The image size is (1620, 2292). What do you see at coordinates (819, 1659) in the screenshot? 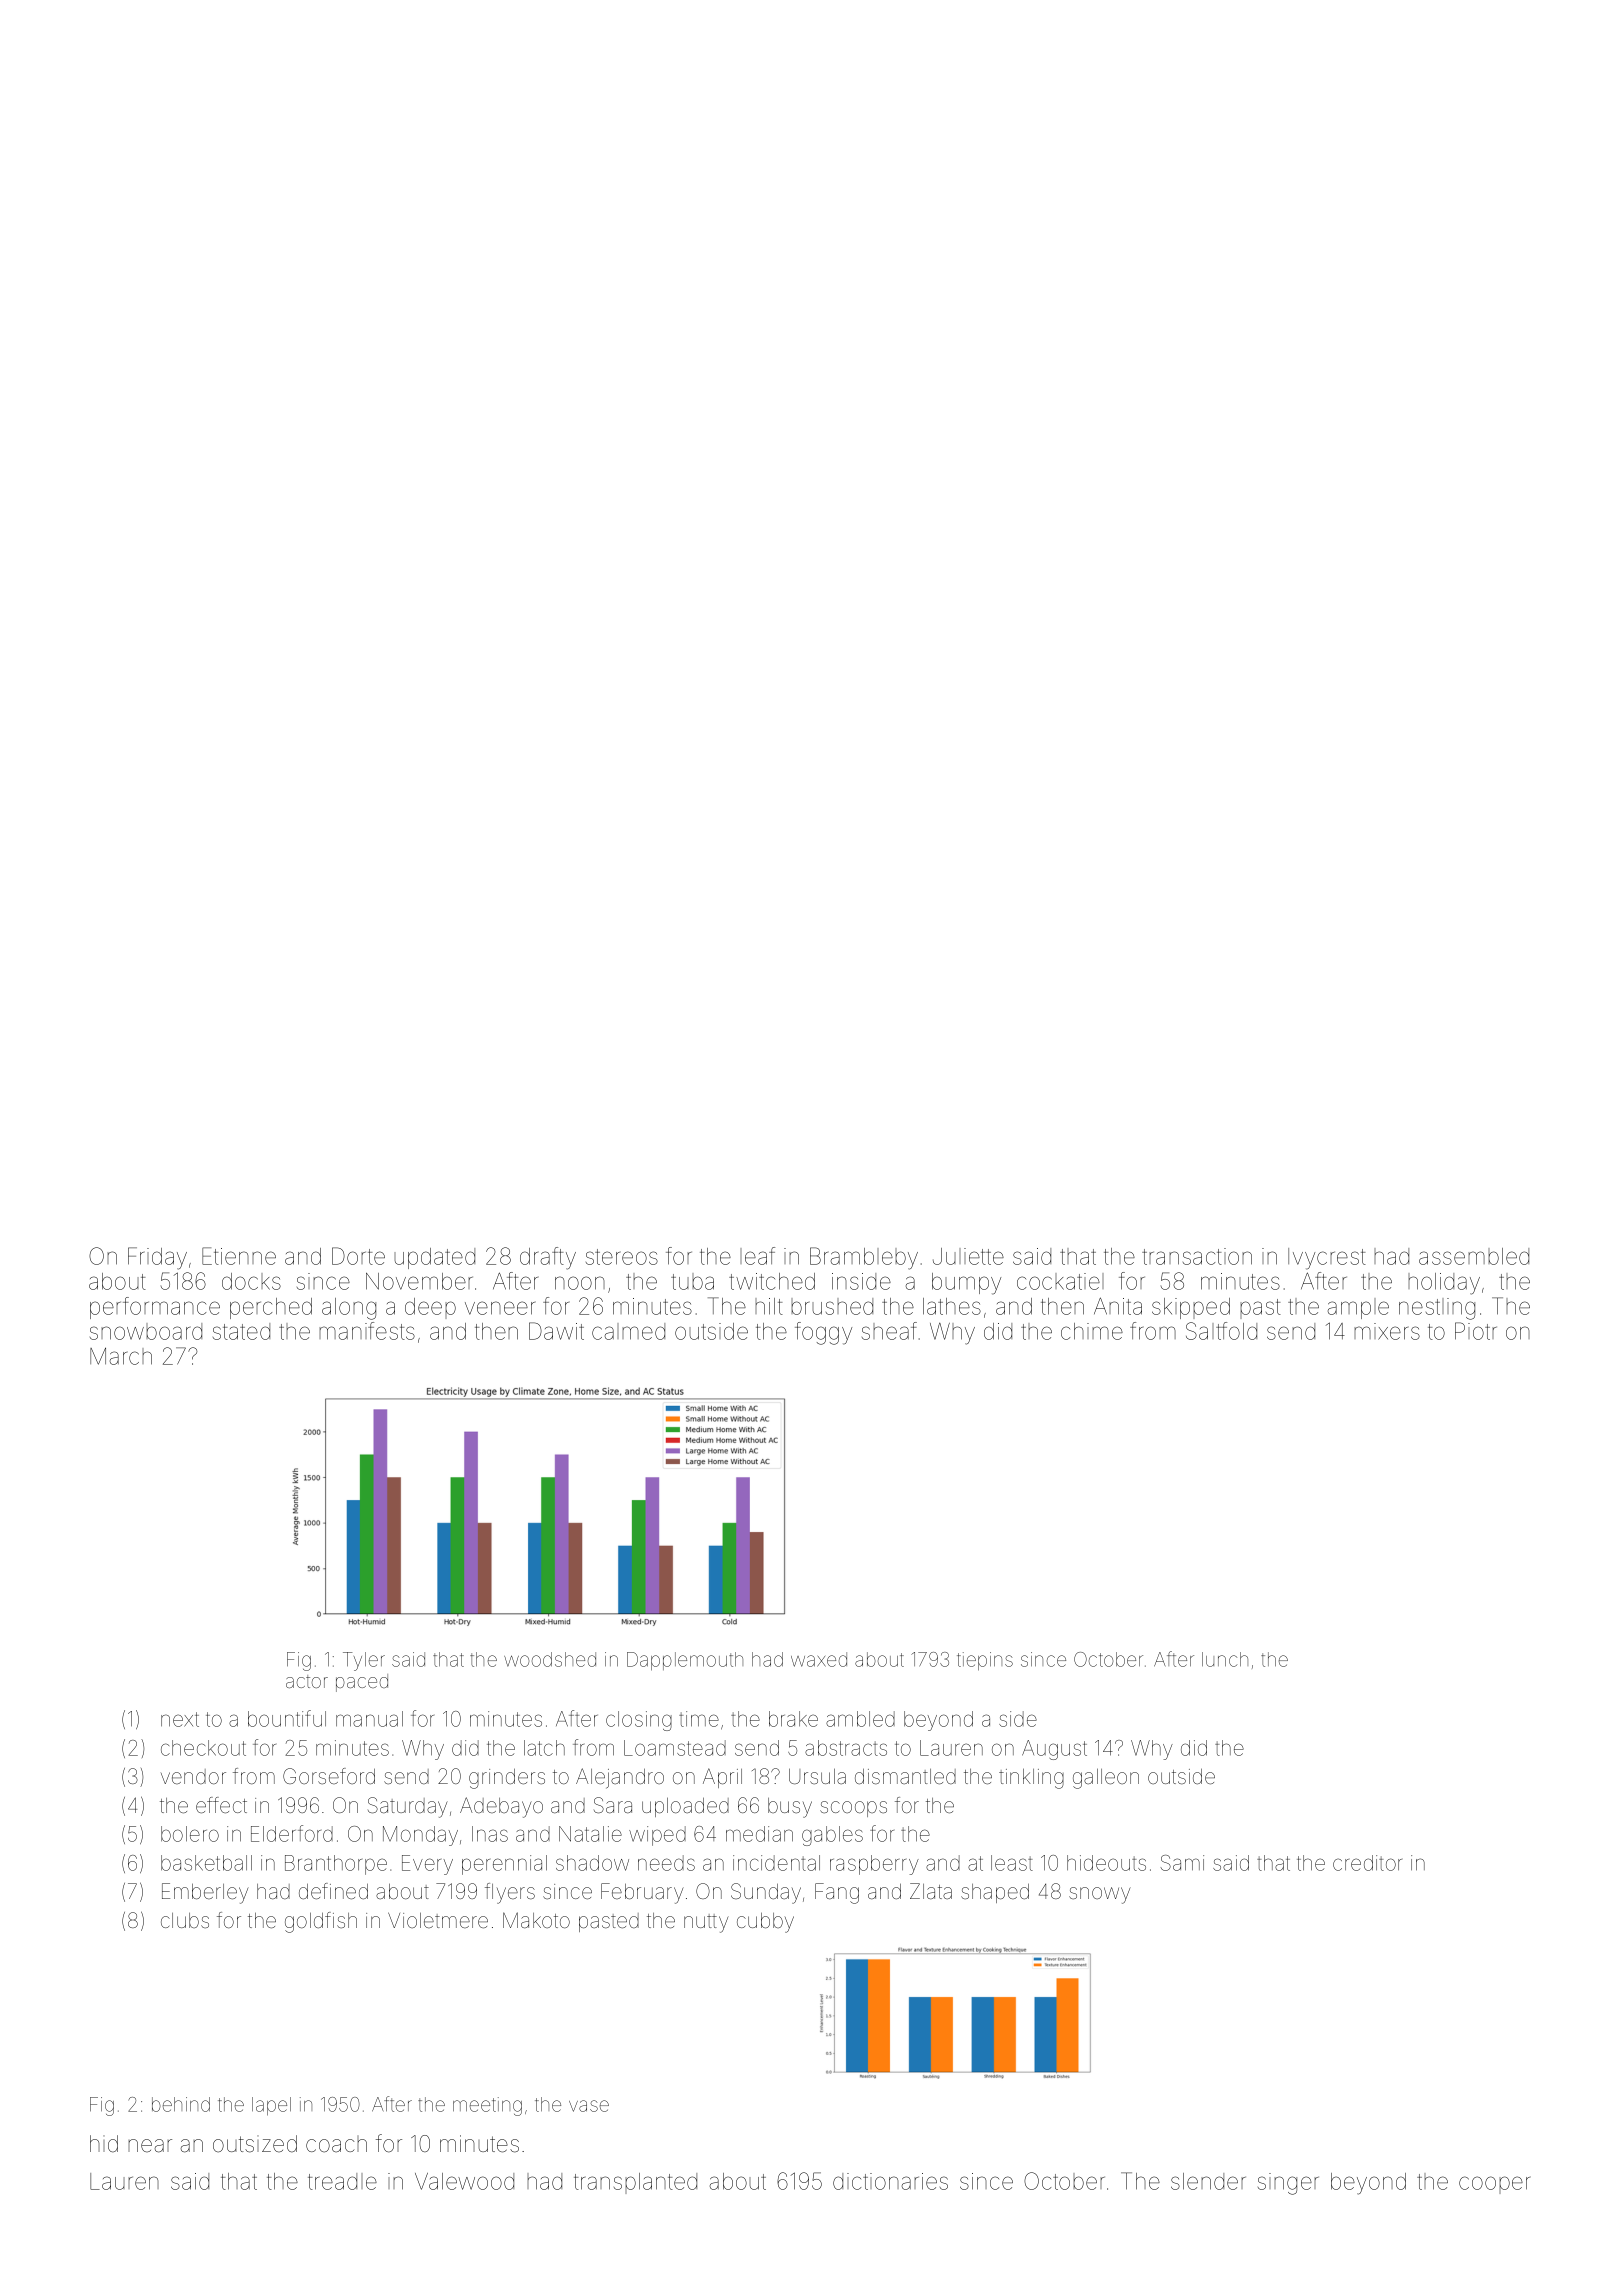
I see `waxed` at bounding box center [819, 1659].
